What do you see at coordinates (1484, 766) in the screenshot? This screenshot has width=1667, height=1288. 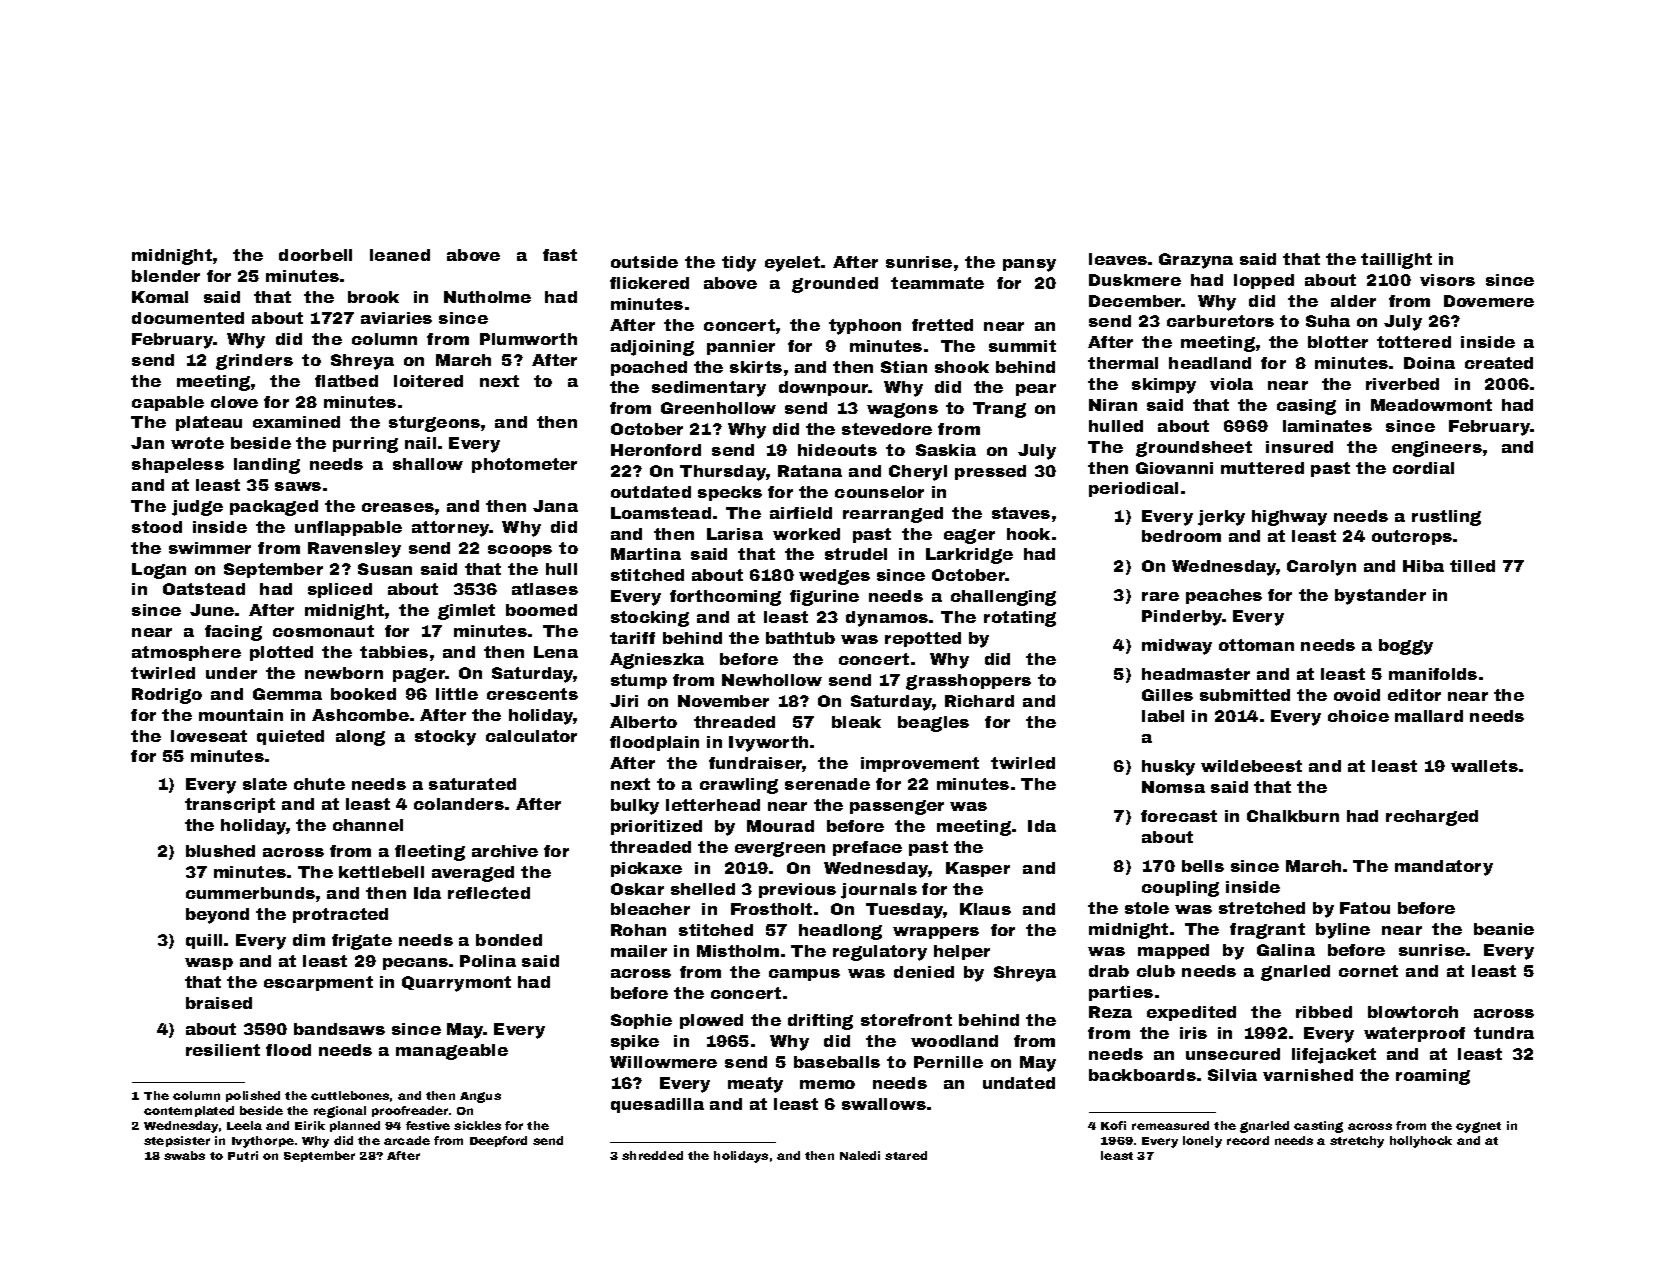 I see `wallets` at bounding box center [1484, 766].
